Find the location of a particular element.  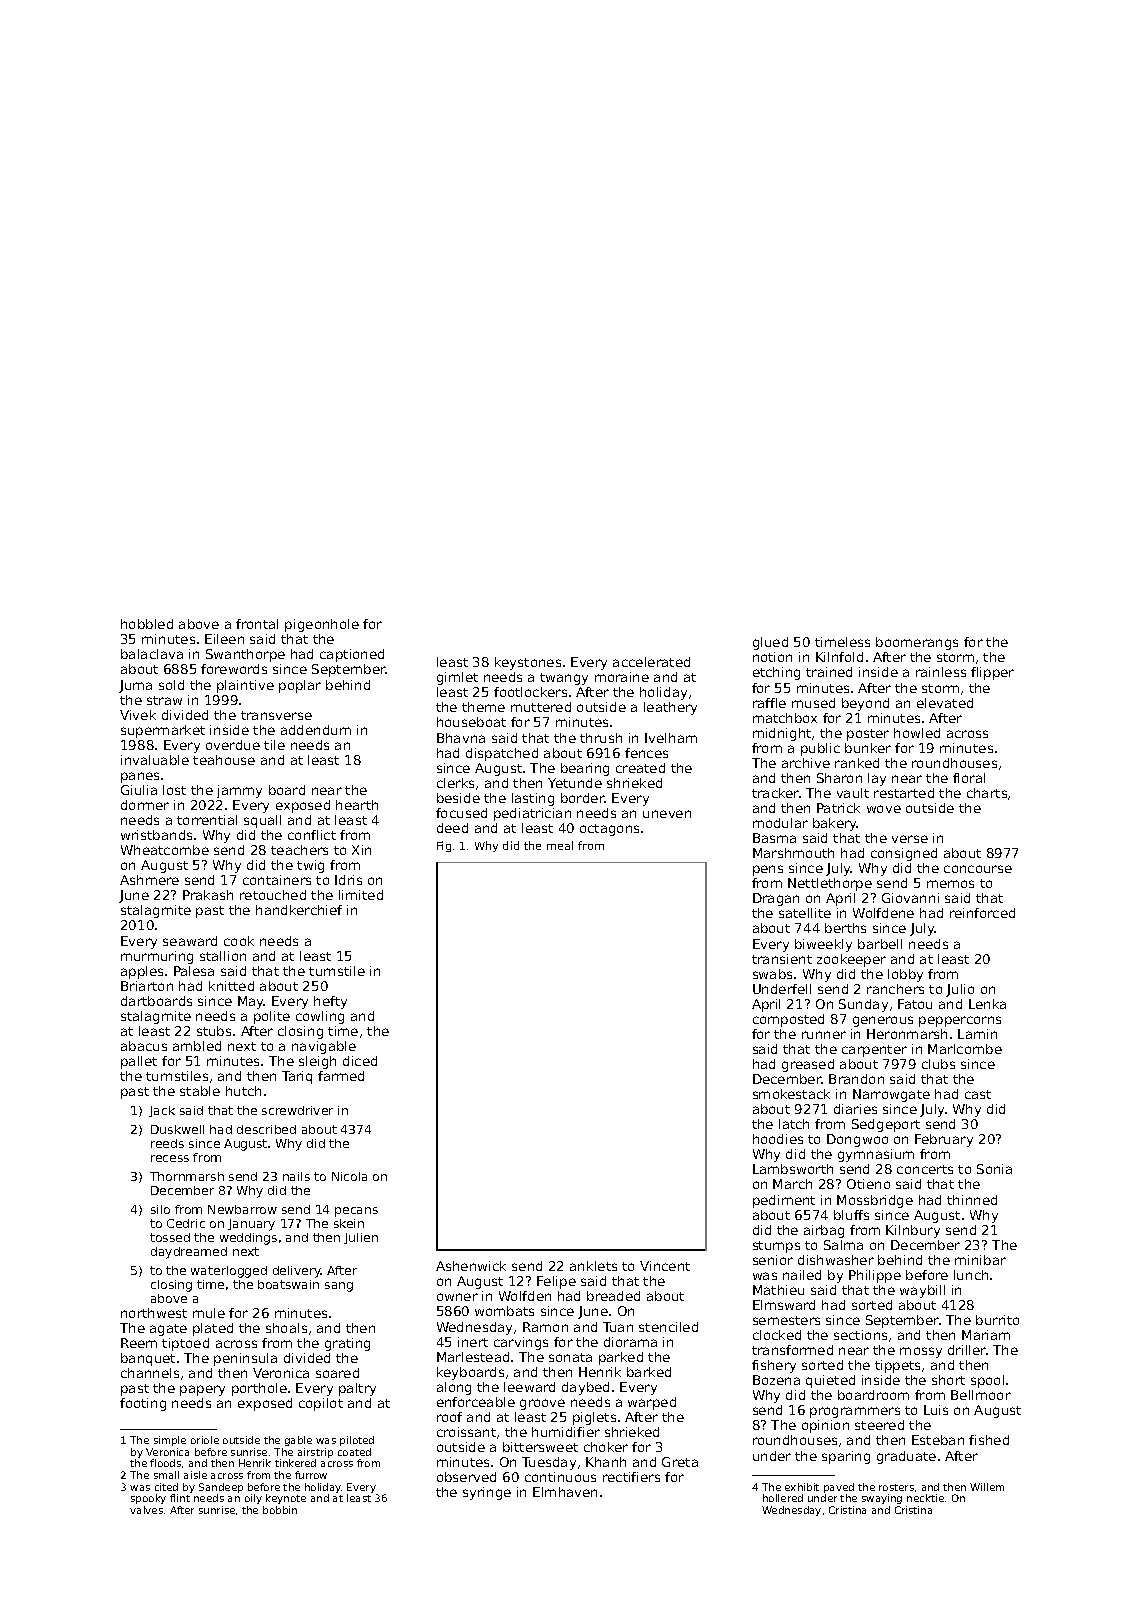

hoodies is located at coordinates (778, 1139).
